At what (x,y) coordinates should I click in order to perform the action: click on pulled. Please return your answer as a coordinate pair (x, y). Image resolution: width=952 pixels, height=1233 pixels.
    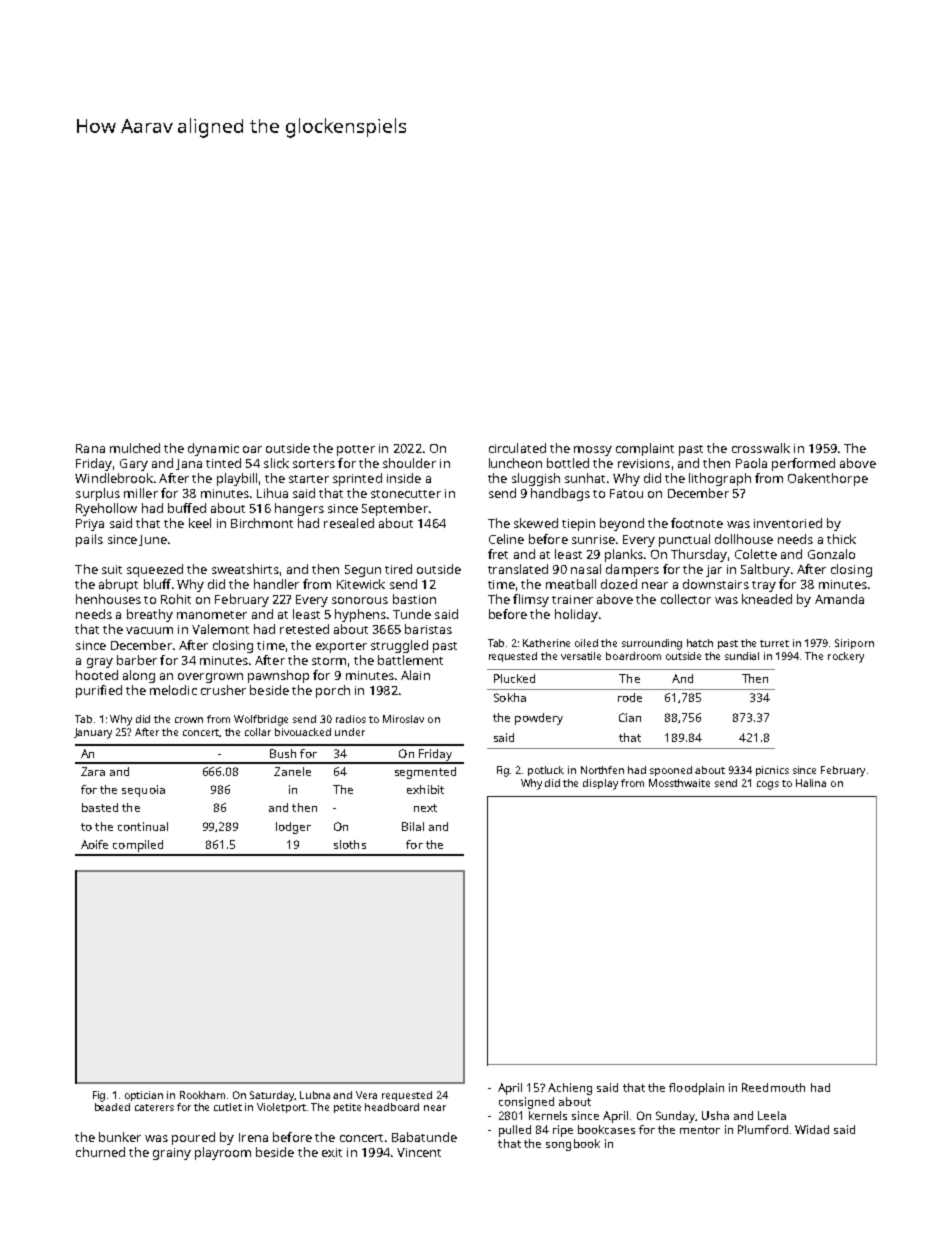
    Looking at the image, I should click on (515, 1131).
